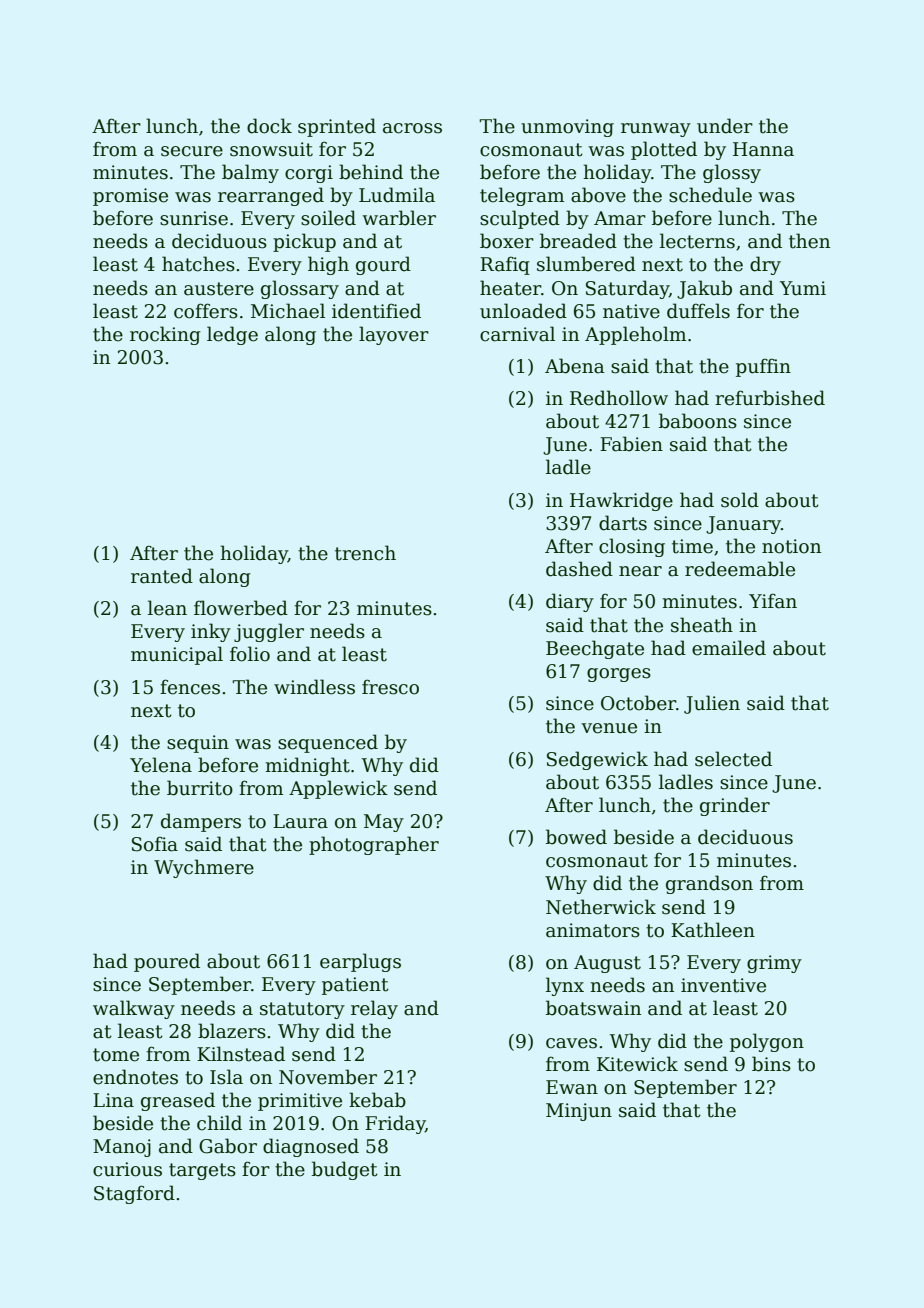  What do you see at coordinates (713, 930) in the screenshot?
I see `Kathleen` at bounding box center [713, 930].
